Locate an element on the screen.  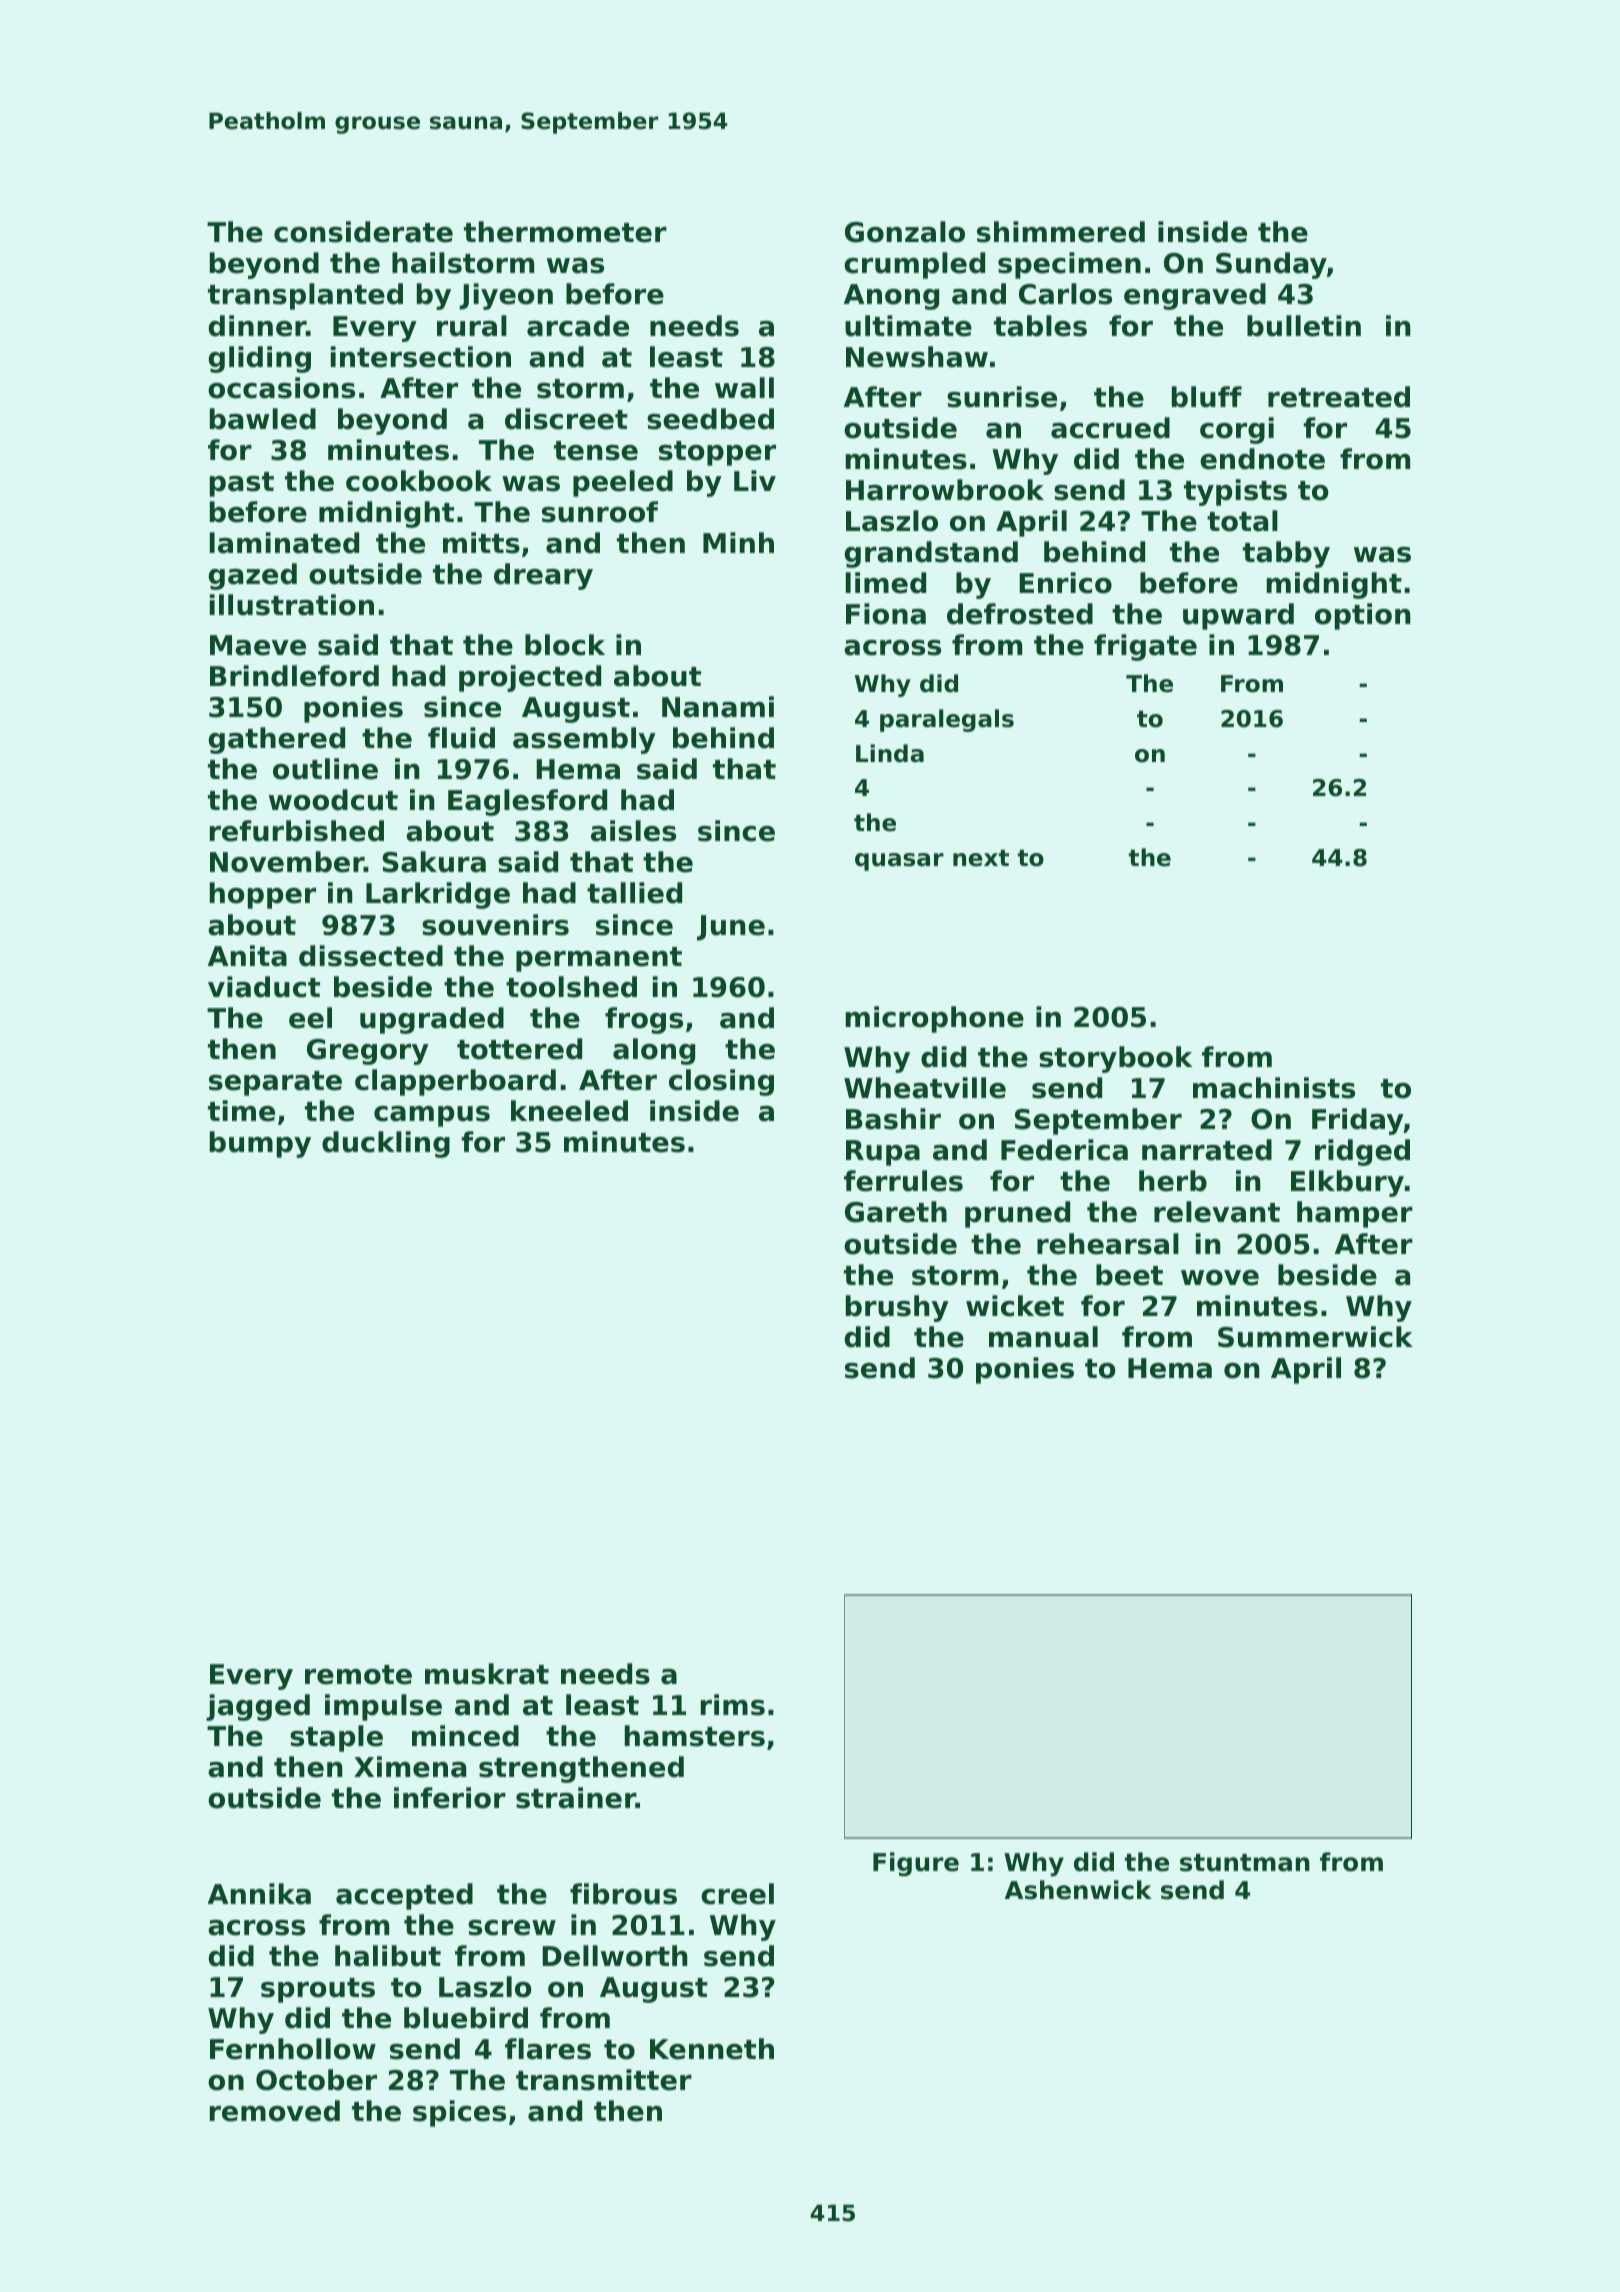
dinner is located at coordinates (257, 326).
